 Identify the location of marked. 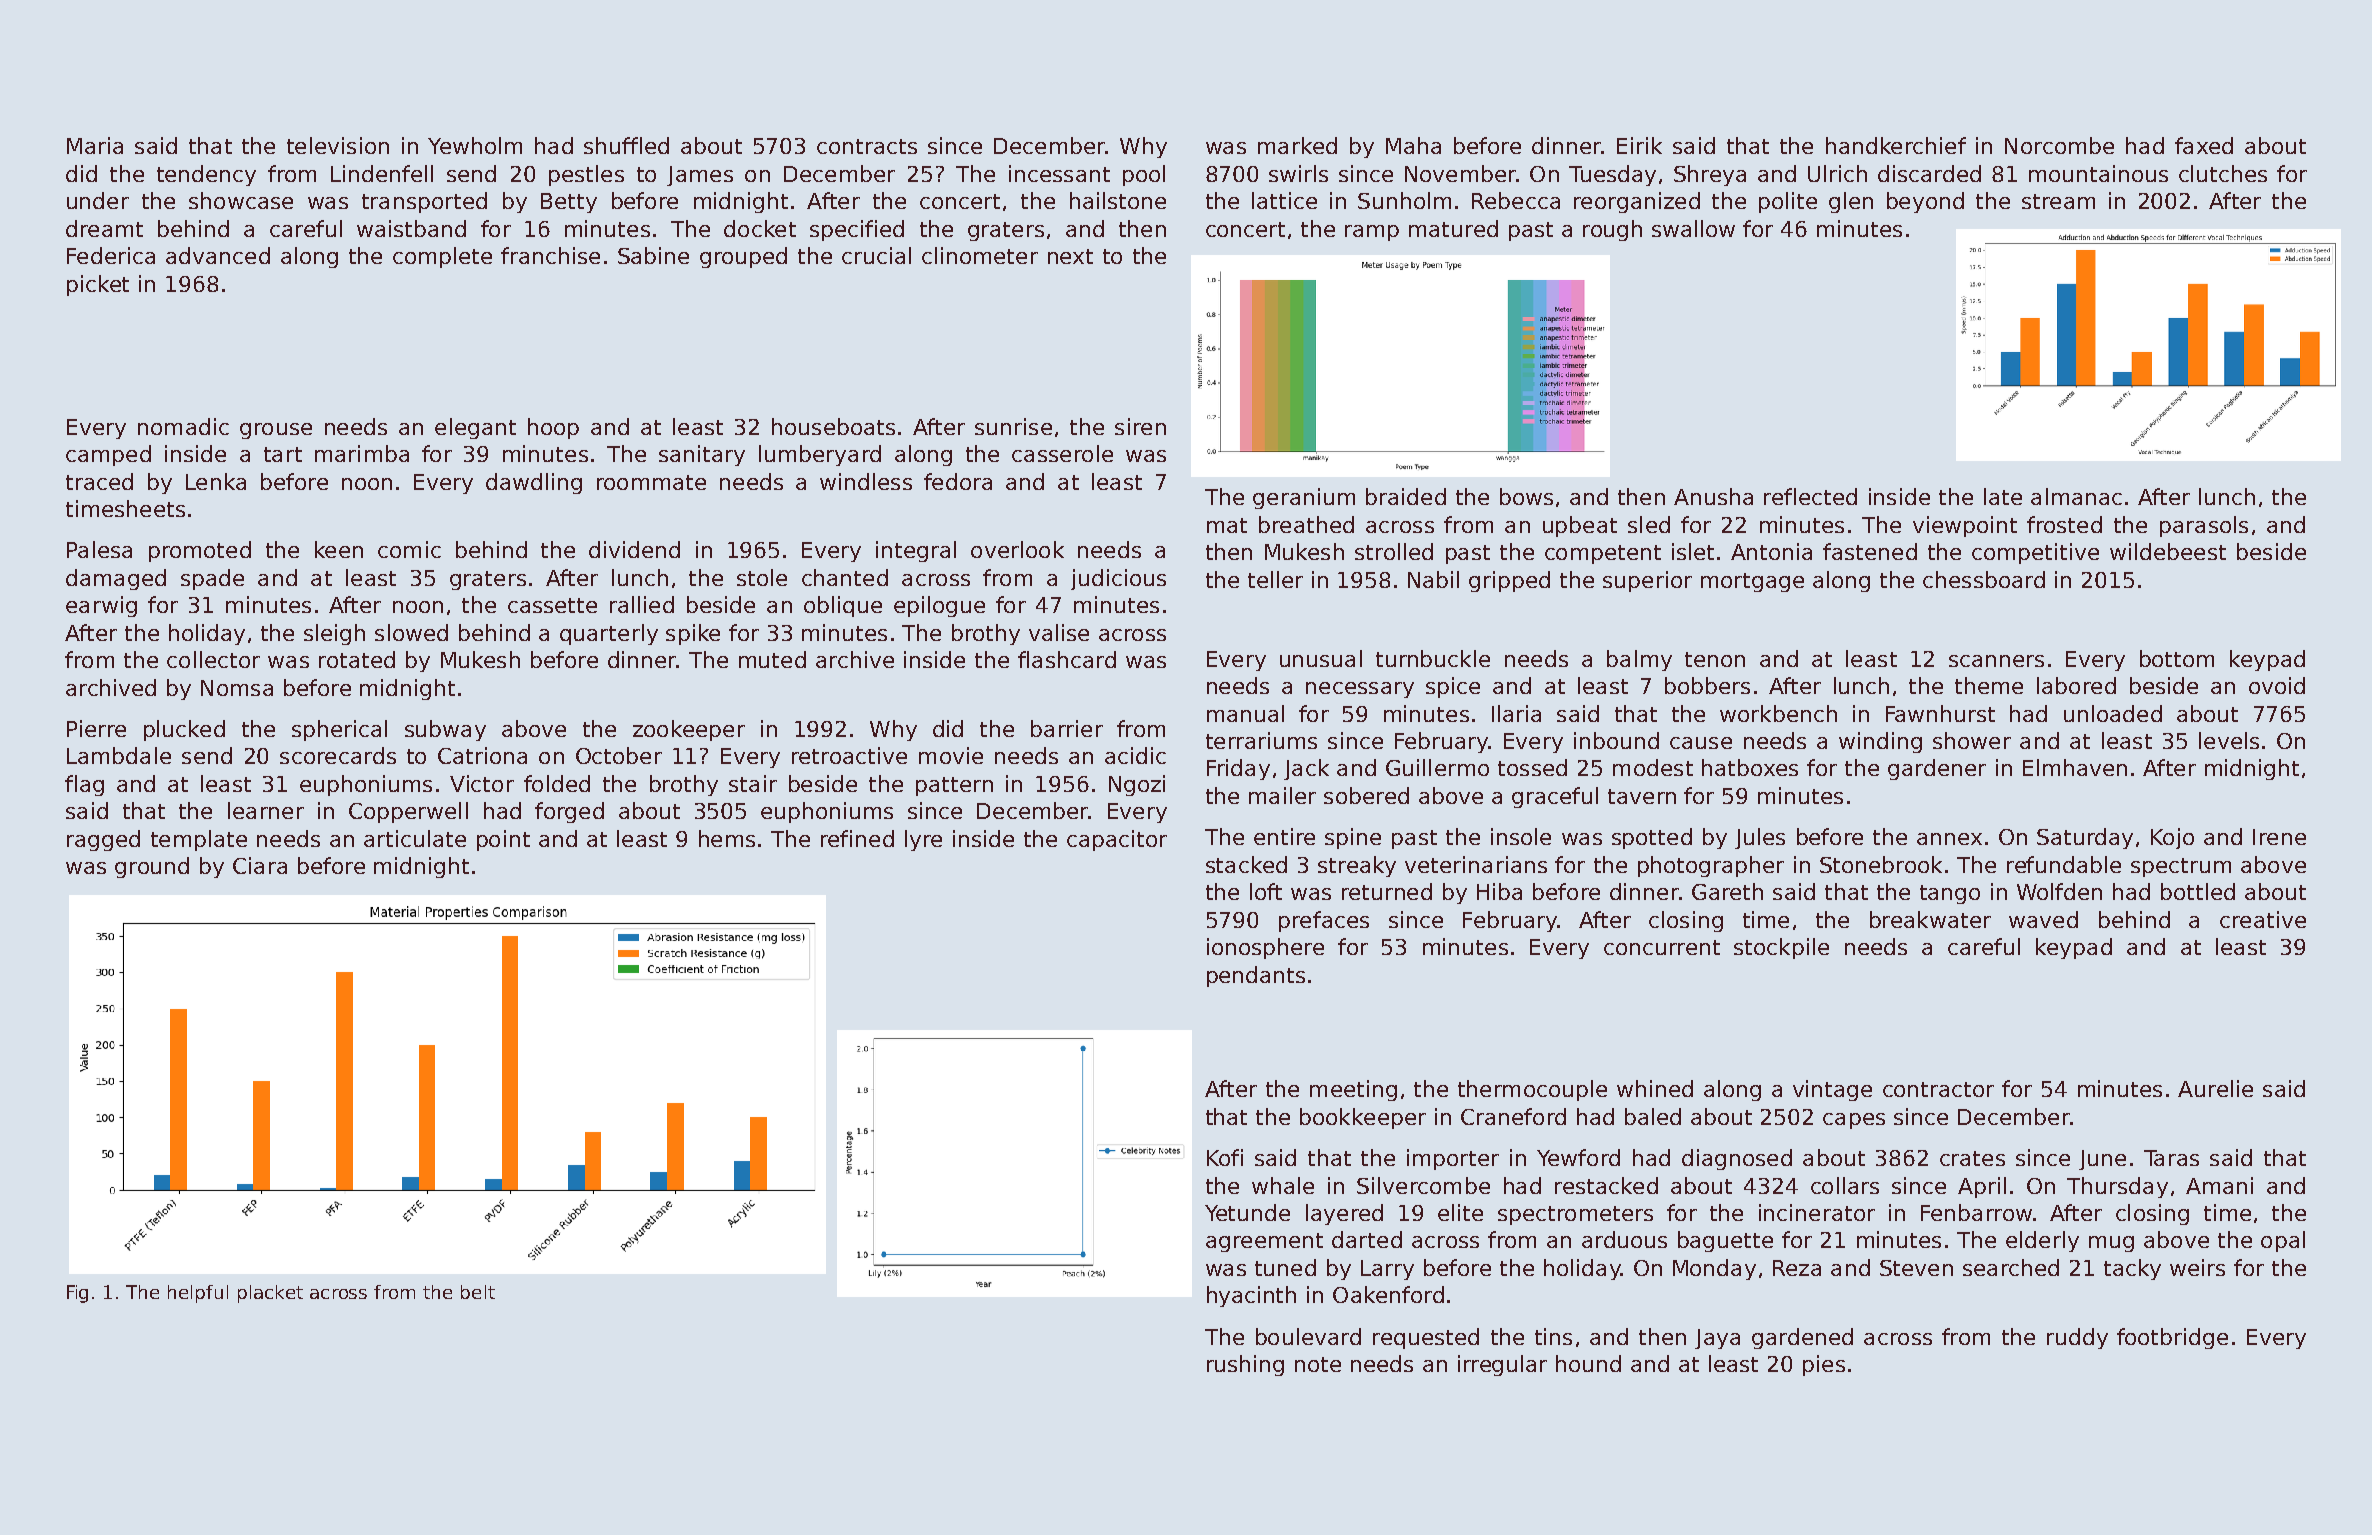
(1297, 145).
